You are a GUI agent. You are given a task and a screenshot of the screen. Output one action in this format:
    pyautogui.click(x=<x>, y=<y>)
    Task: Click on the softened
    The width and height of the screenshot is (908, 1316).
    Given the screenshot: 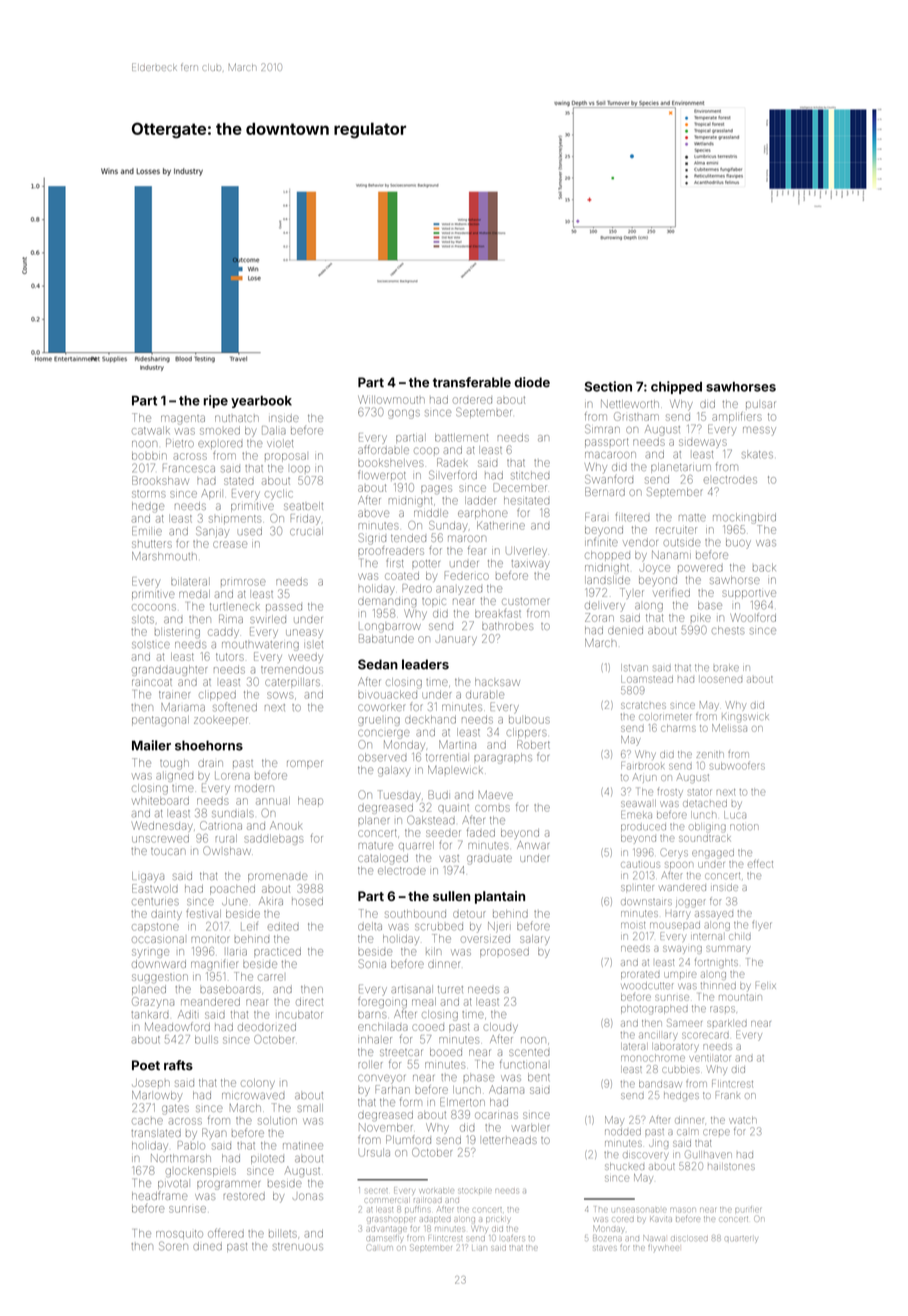 What is the action you would take?
    pyautogui.click(x=235, y=707)
